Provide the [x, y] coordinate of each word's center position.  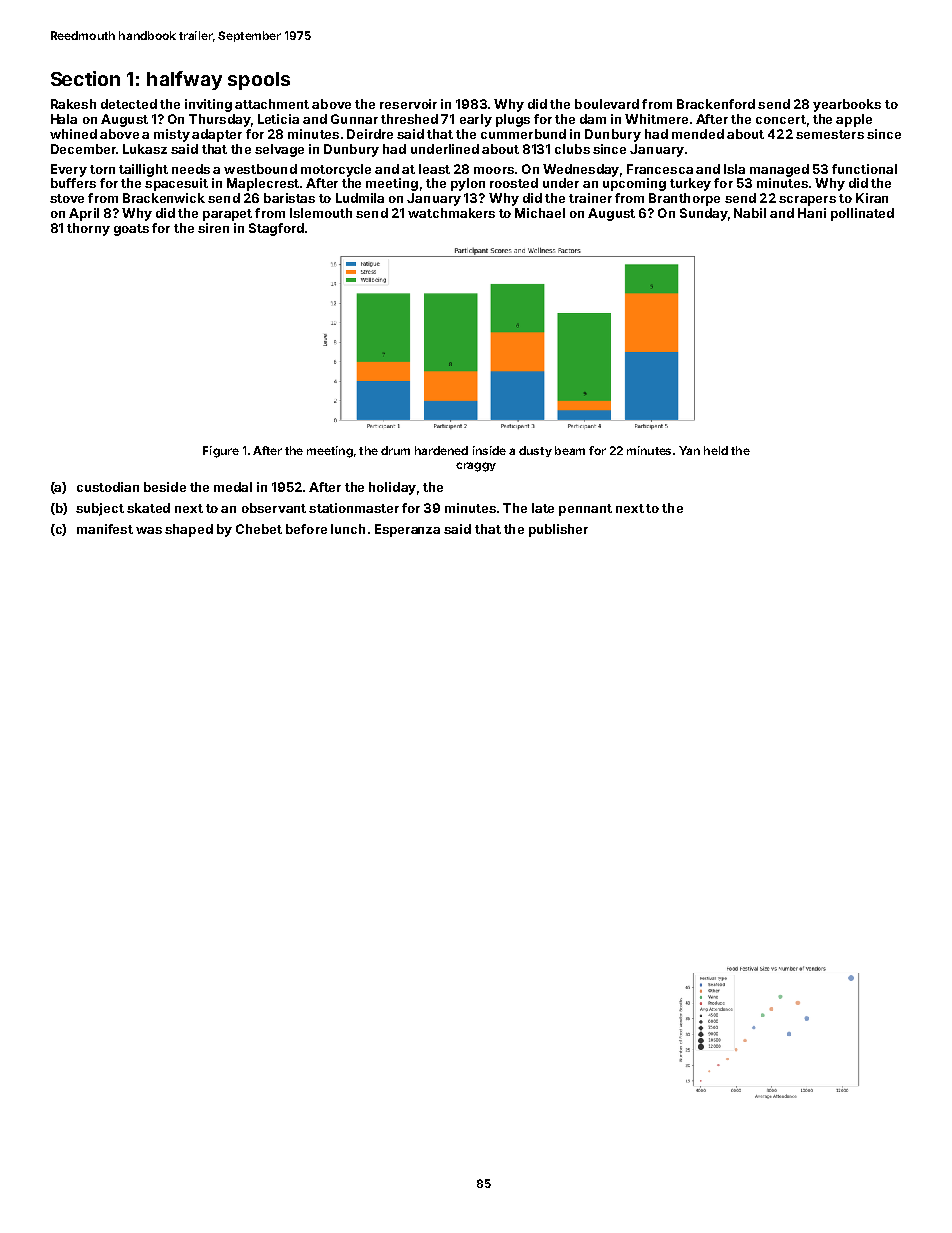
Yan [689, 450]
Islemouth [321, 213]
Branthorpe [684, 199]
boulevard [607, 104]
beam [570, 450]
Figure [221, 452]
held [716, 450]
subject [100, 509]
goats [131, 230]
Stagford [276, 229]
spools [259, 81]
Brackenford [716, 104]
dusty [535, 451]
